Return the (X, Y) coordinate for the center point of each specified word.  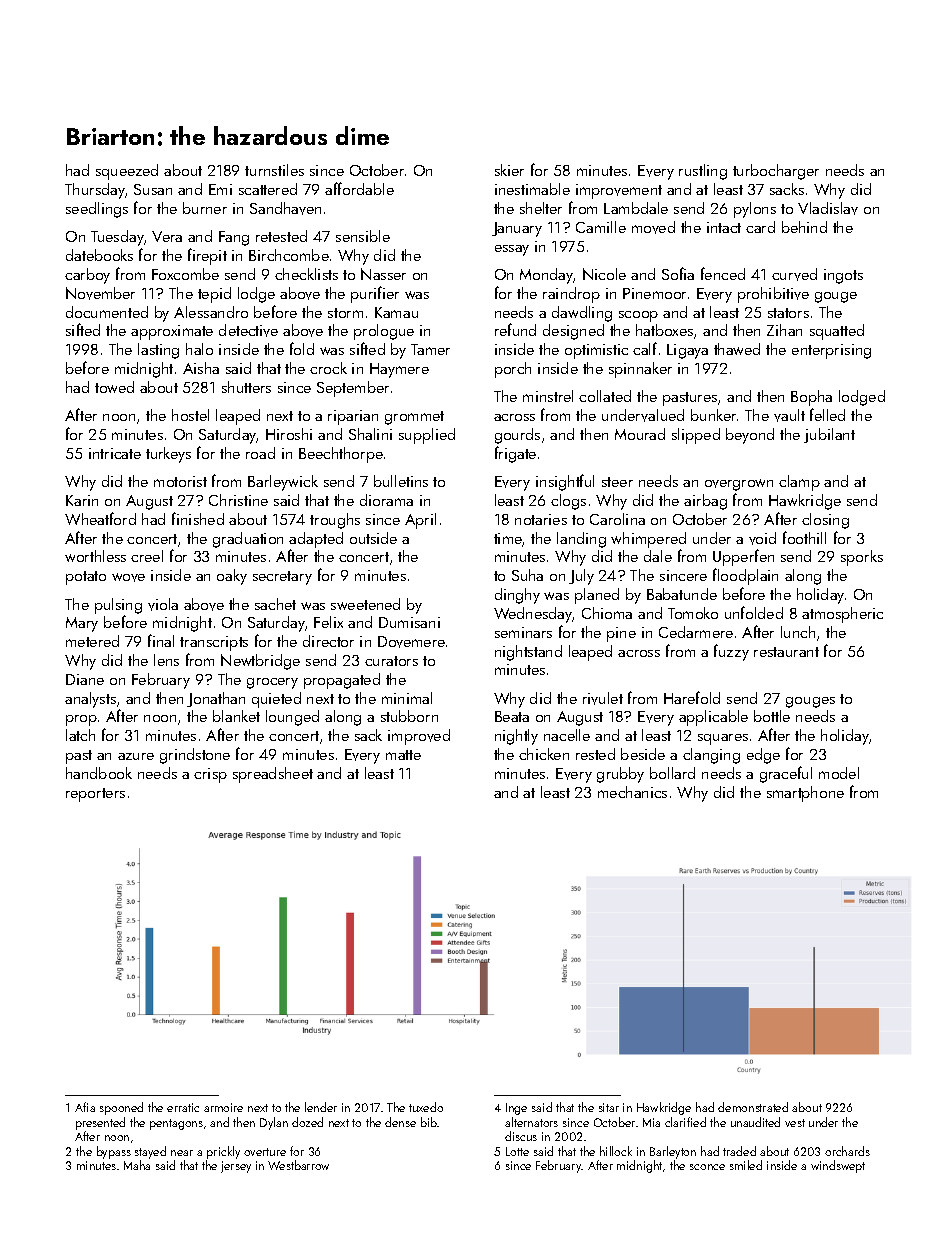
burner (205, 208)
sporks (862, 558)
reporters (95, 795)
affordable (359, 188)
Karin (82, 500)
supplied (427, 436)
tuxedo (426, 1107)
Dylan (274, 1123)
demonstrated (753, 1107)
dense (400, 1122)
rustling (703, 172)
